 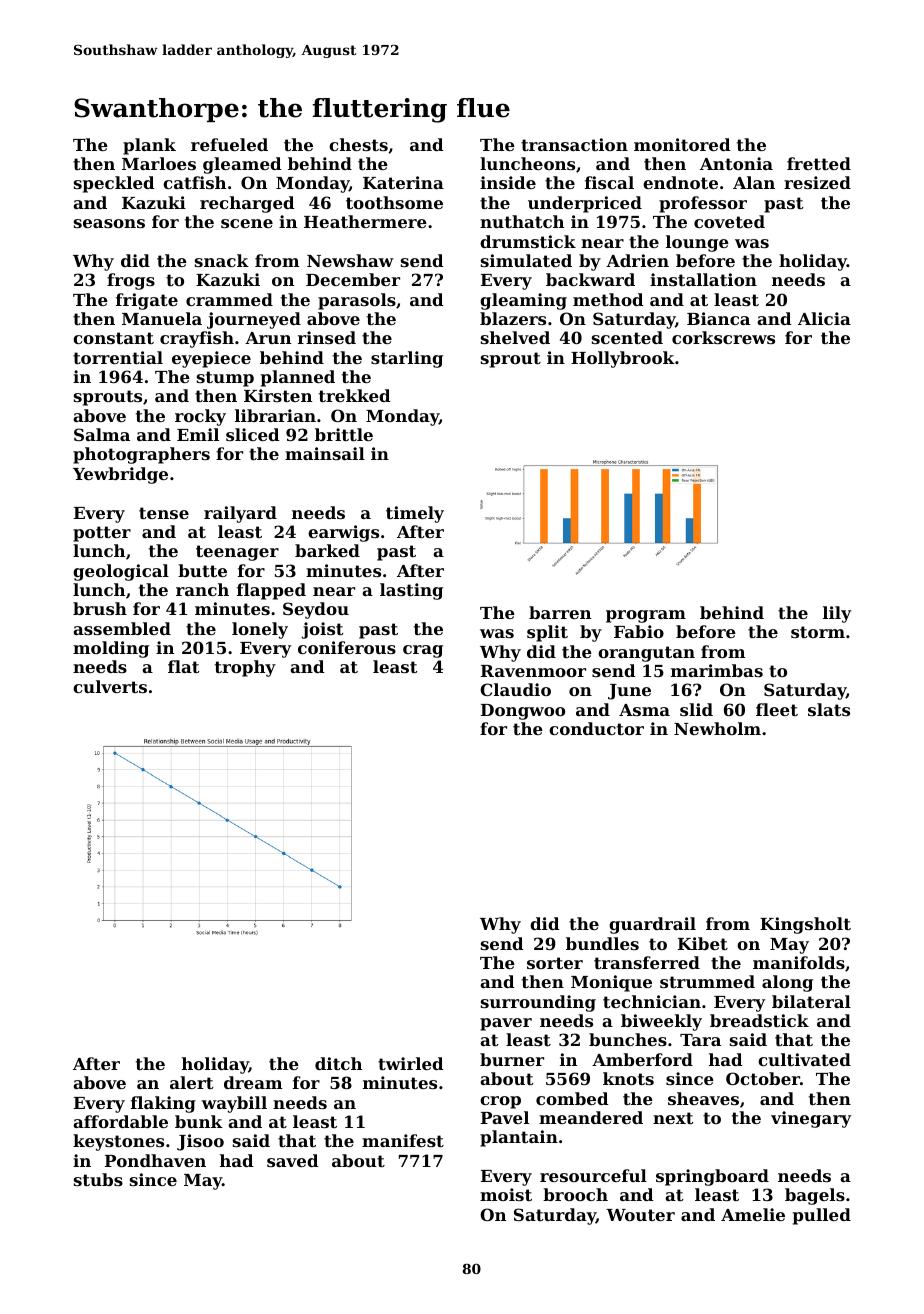 I want to click on lily, so click(x=837, y=614).
